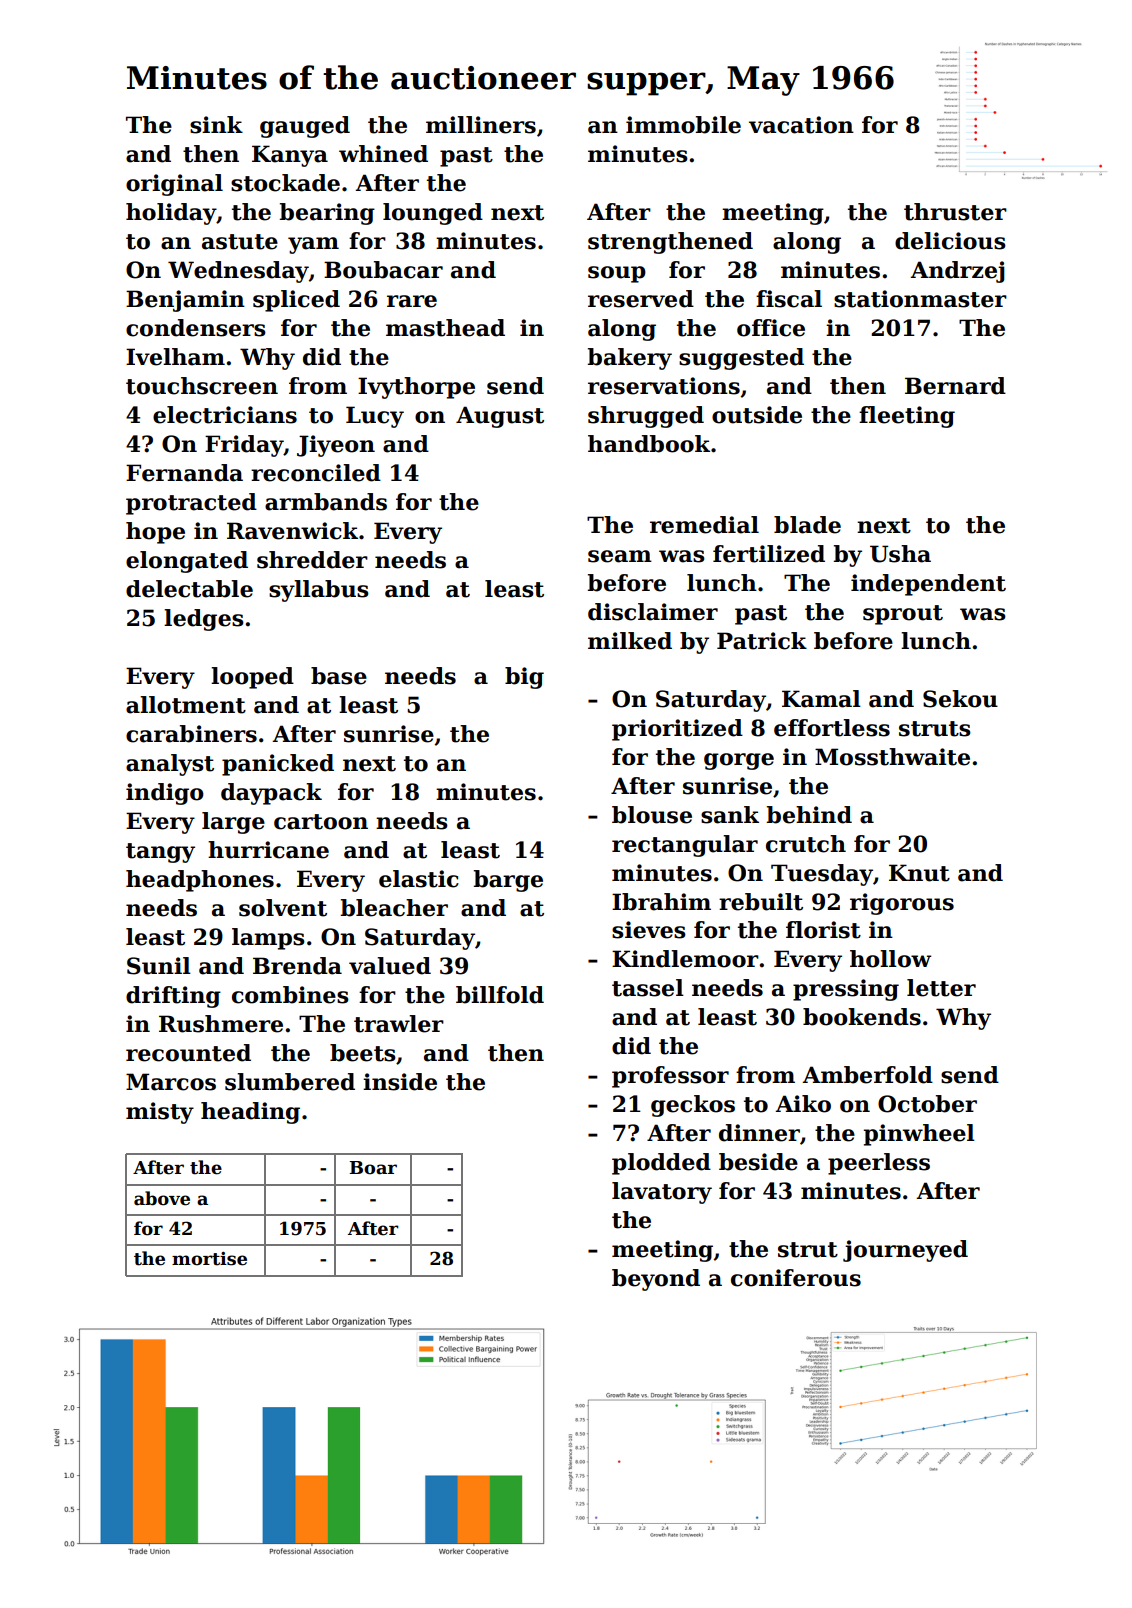  I want to click on barge, so click(508, 881).
